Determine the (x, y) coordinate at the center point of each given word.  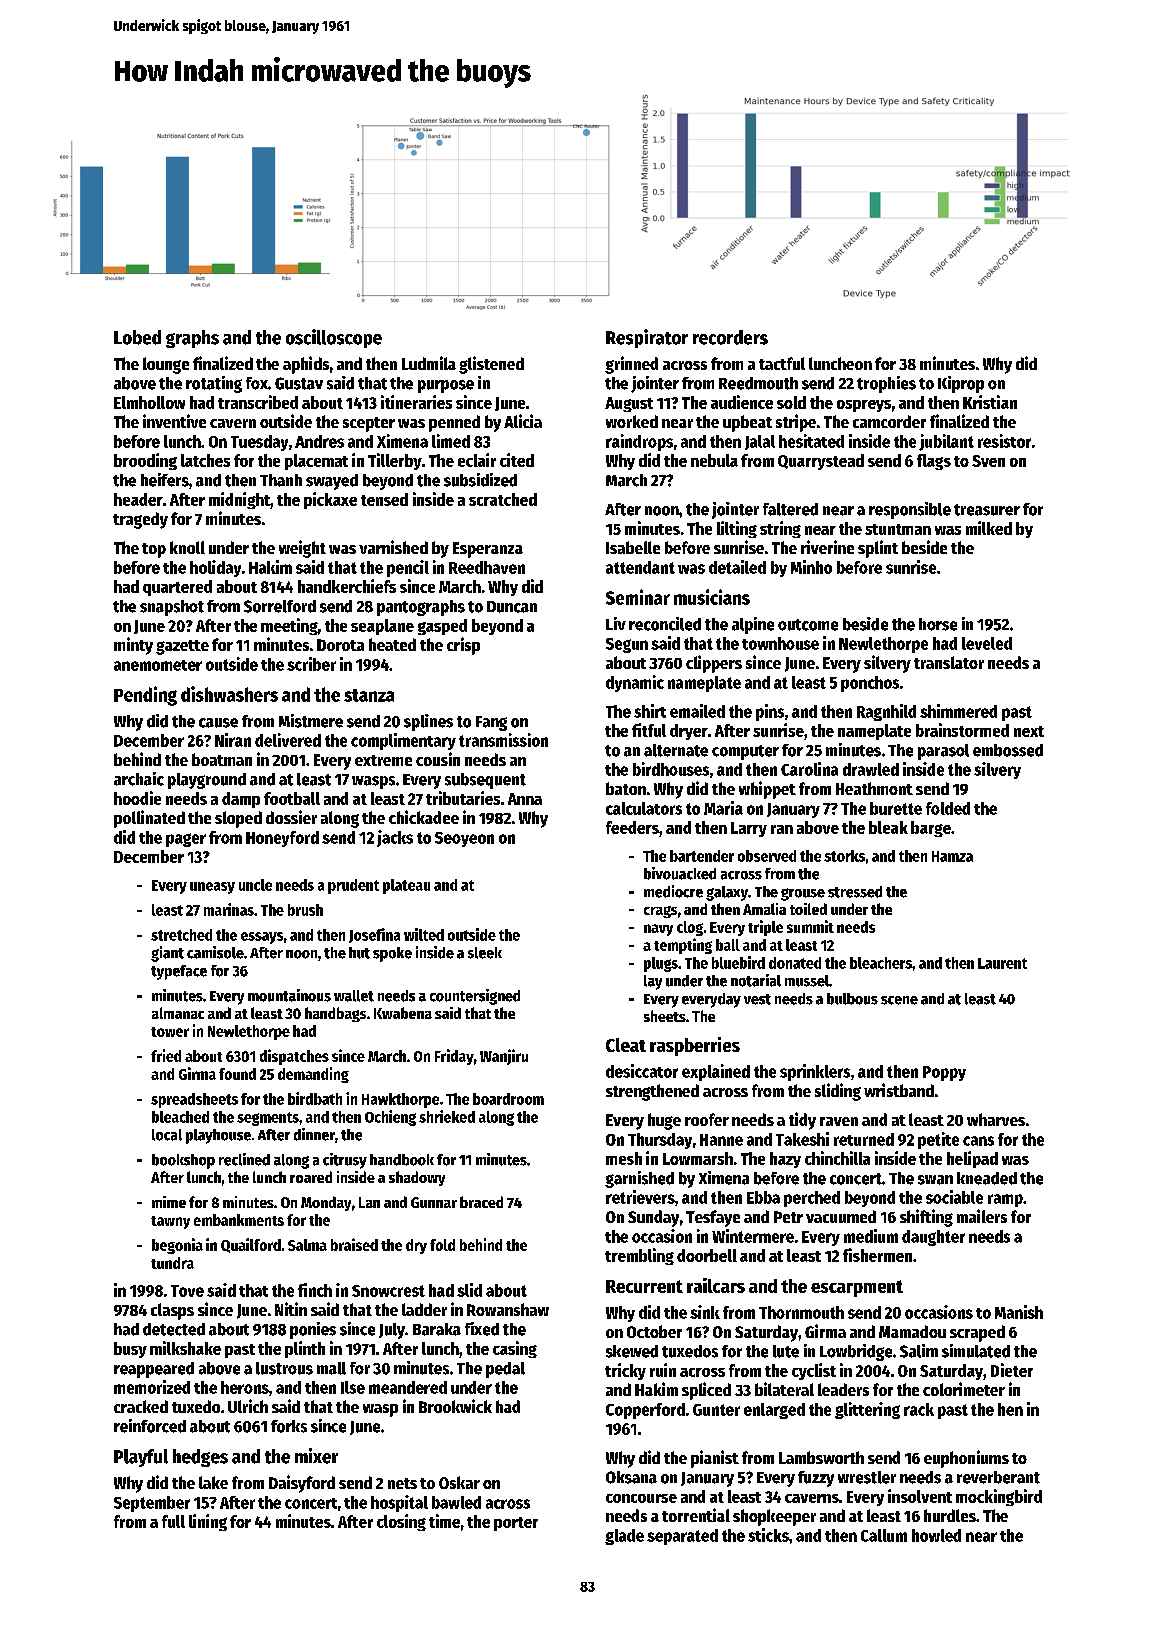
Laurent (1002, 963)
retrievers (640, 1197)
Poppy (944, 1073)
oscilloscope (334, 338)
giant (167, 954)
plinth (305, 1349)
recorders (730, 337)
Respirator (647, 338)
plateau (406, 886)
